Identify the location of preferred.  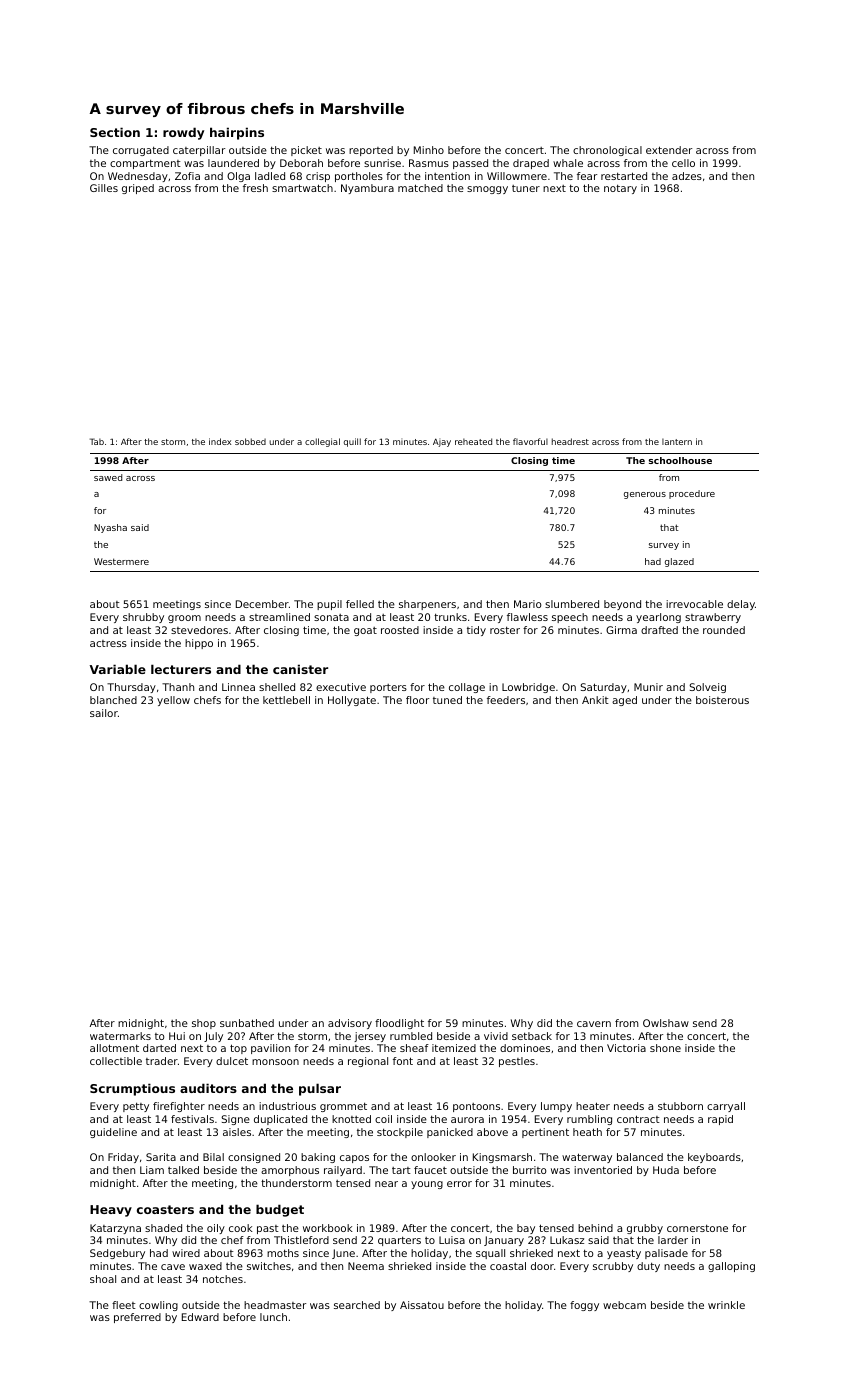
(137, 1318).
